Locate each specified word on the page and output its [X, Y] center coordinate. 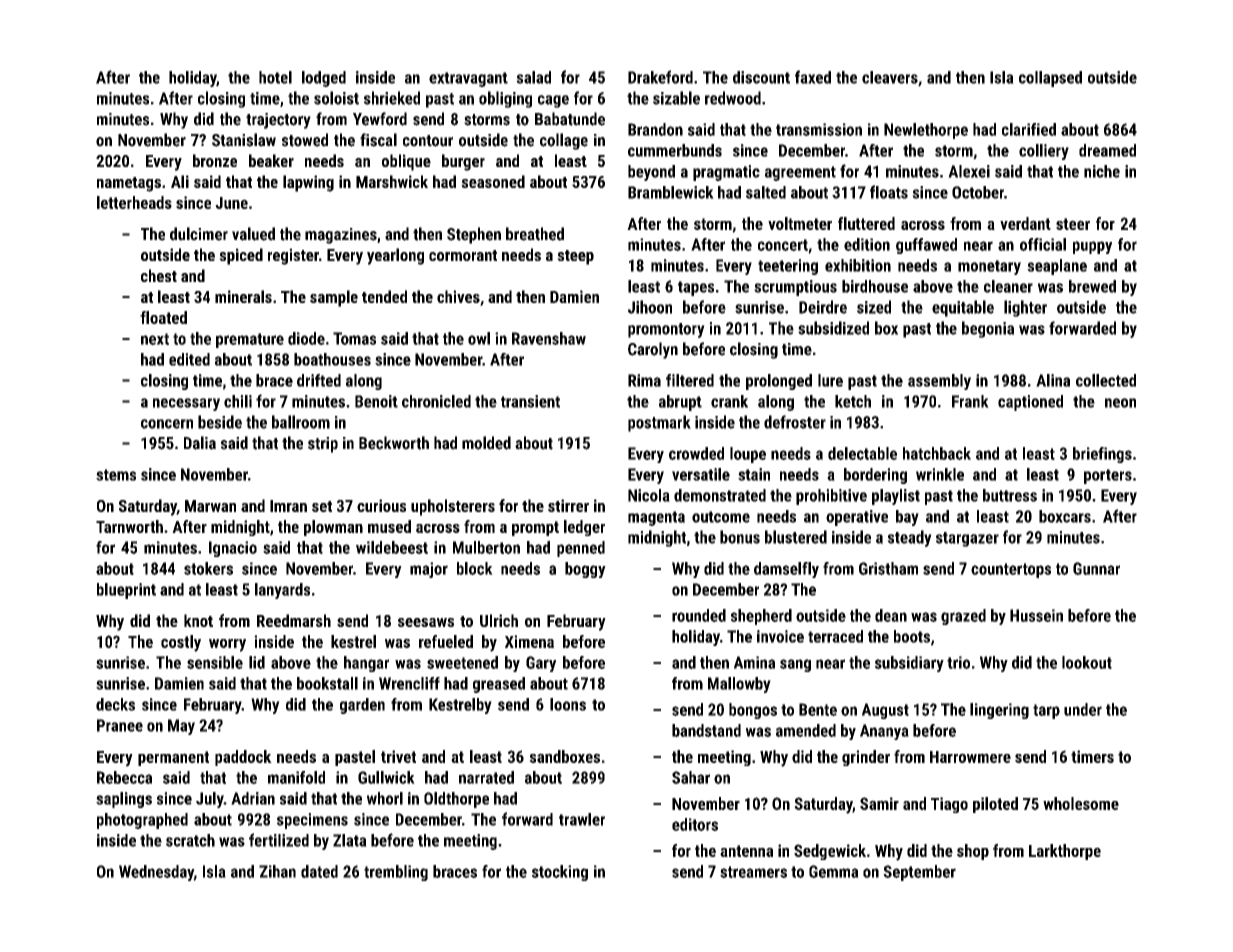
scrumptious [795, 288]
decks [115, 704]
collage [564, 141]
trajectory [278, 121]
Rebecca [124, 777]
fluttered [866, 223]
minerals [243, 296]
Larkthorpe [1065, 852]
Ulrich [499, 620]
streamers [753, 872]
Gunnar [1096, 568]
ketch [853, 401]
